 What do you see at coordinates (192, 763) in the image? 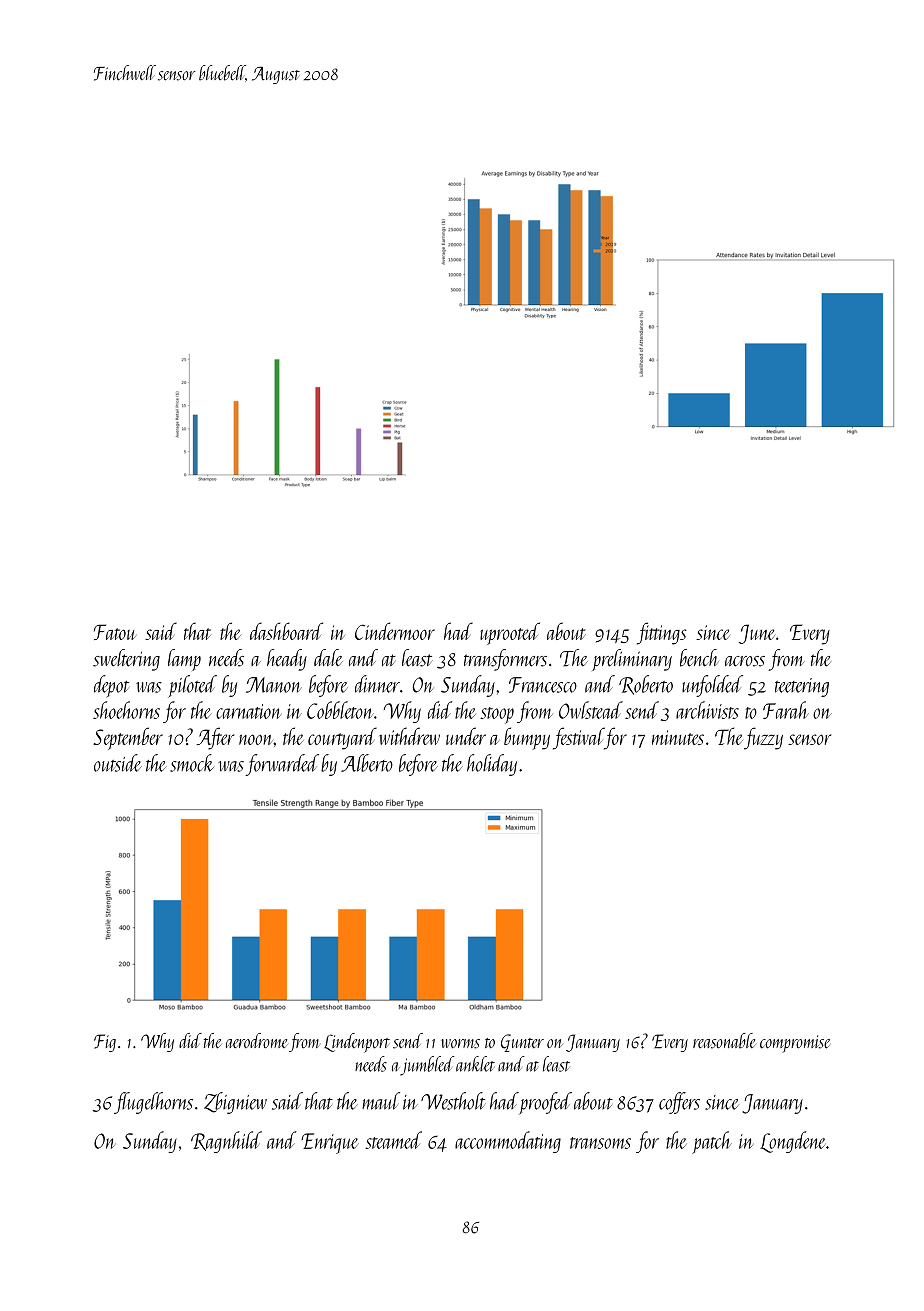
I see `smock` at bounding box center [192, 763].
